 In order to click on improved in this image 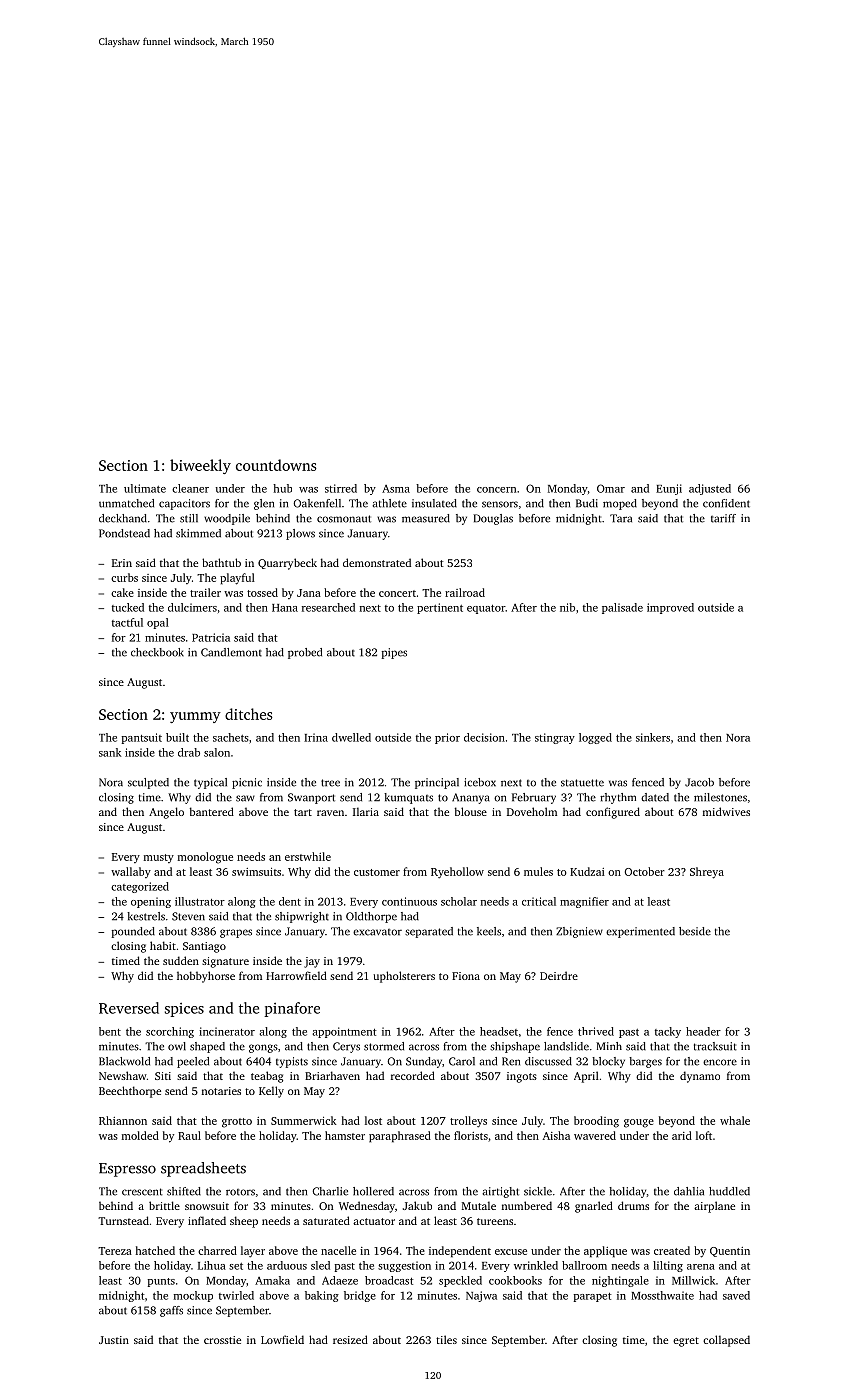, I will do `click(670, 608)`.
